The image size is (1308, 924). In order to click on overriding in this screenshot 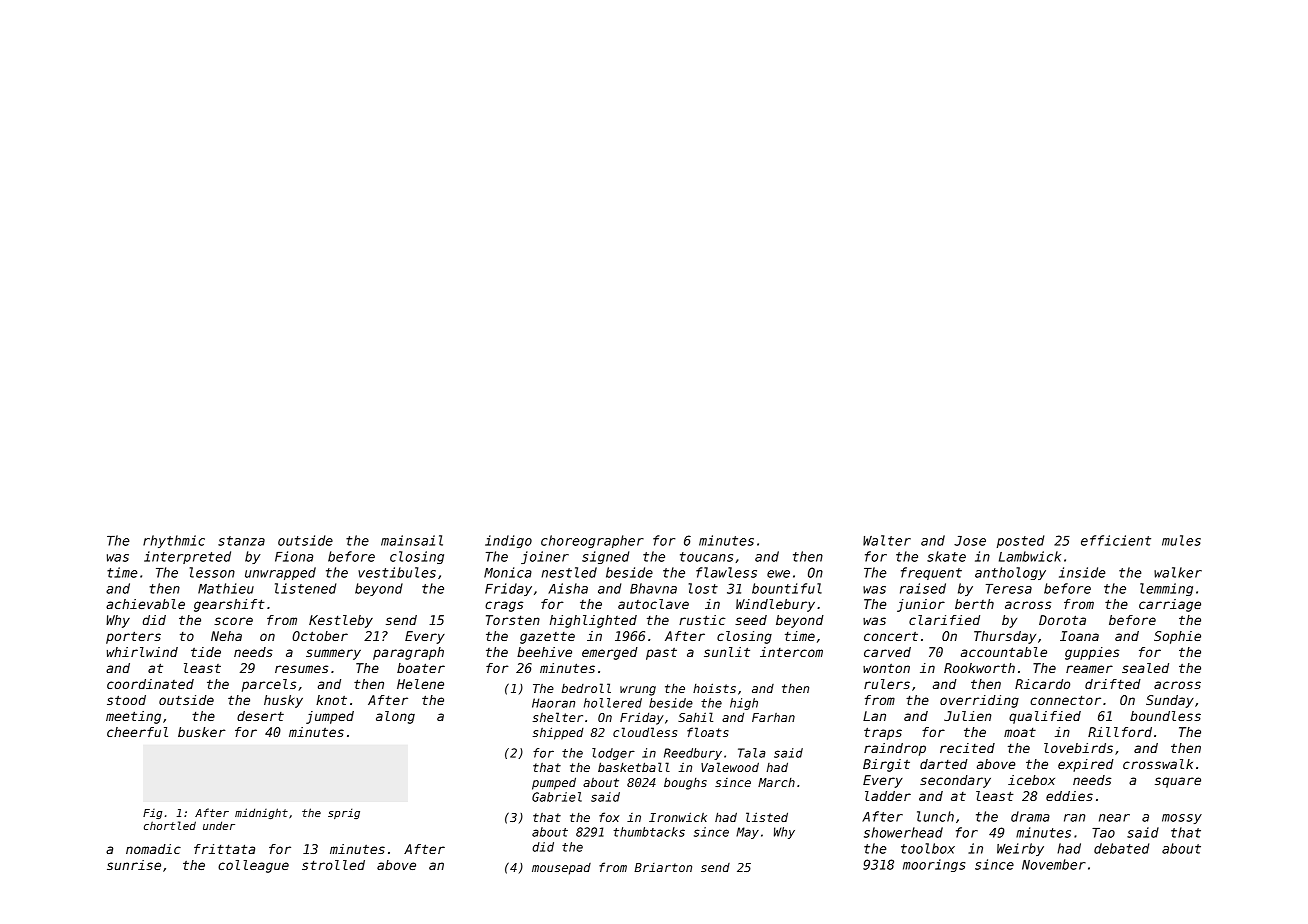, I will do `click(979, 701)`.
